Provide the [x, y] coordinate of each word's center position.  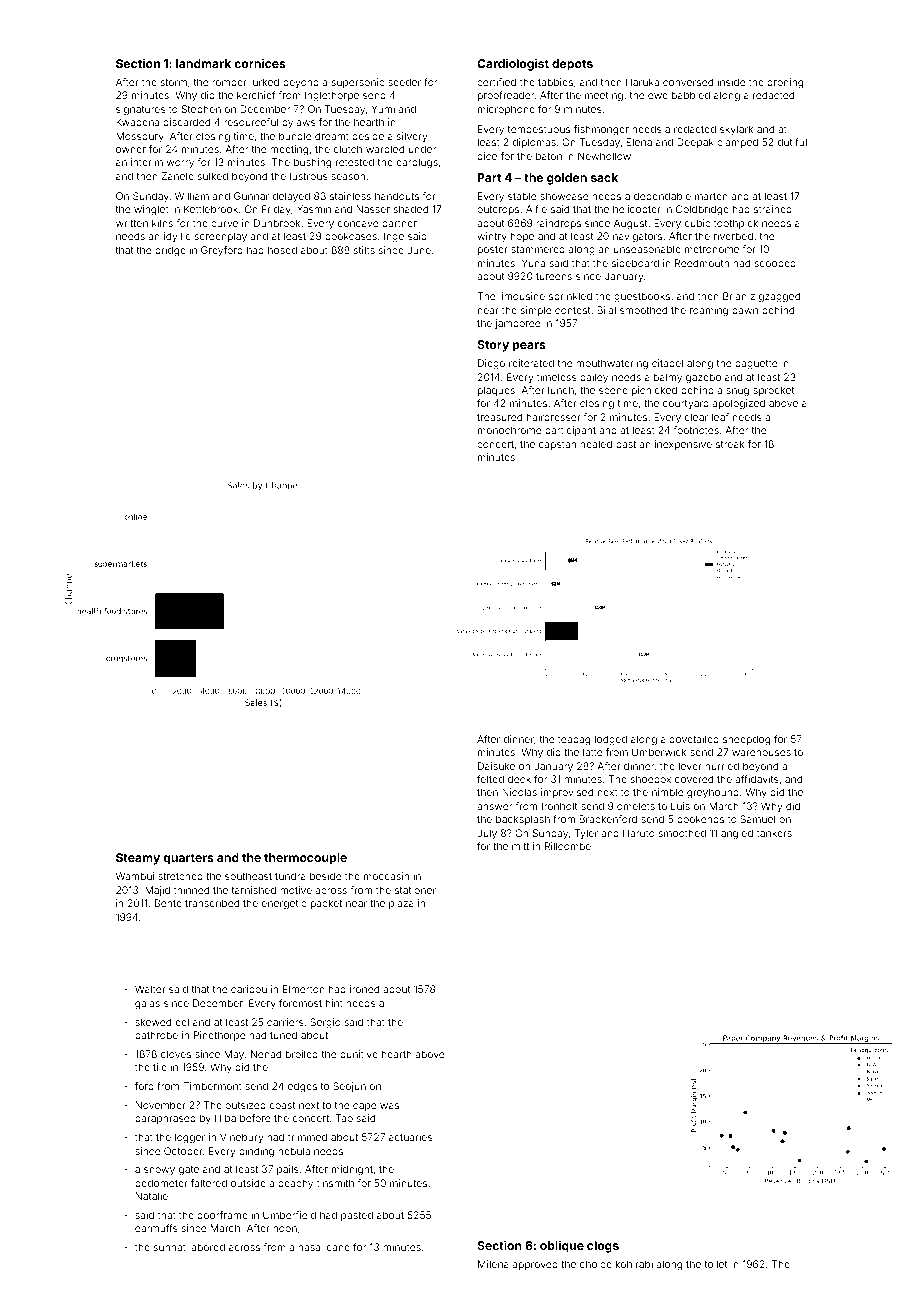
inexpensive [683, 445]
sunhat [170, 1247]
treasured [499, 417]
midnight [352, 1170]
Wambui [135, 876]
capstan [557, 445]
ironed [364, 989]
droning [785, 83]
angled [737, 834]
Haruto [639, 833]
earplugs [417, 163]
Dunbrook [277, 223]
